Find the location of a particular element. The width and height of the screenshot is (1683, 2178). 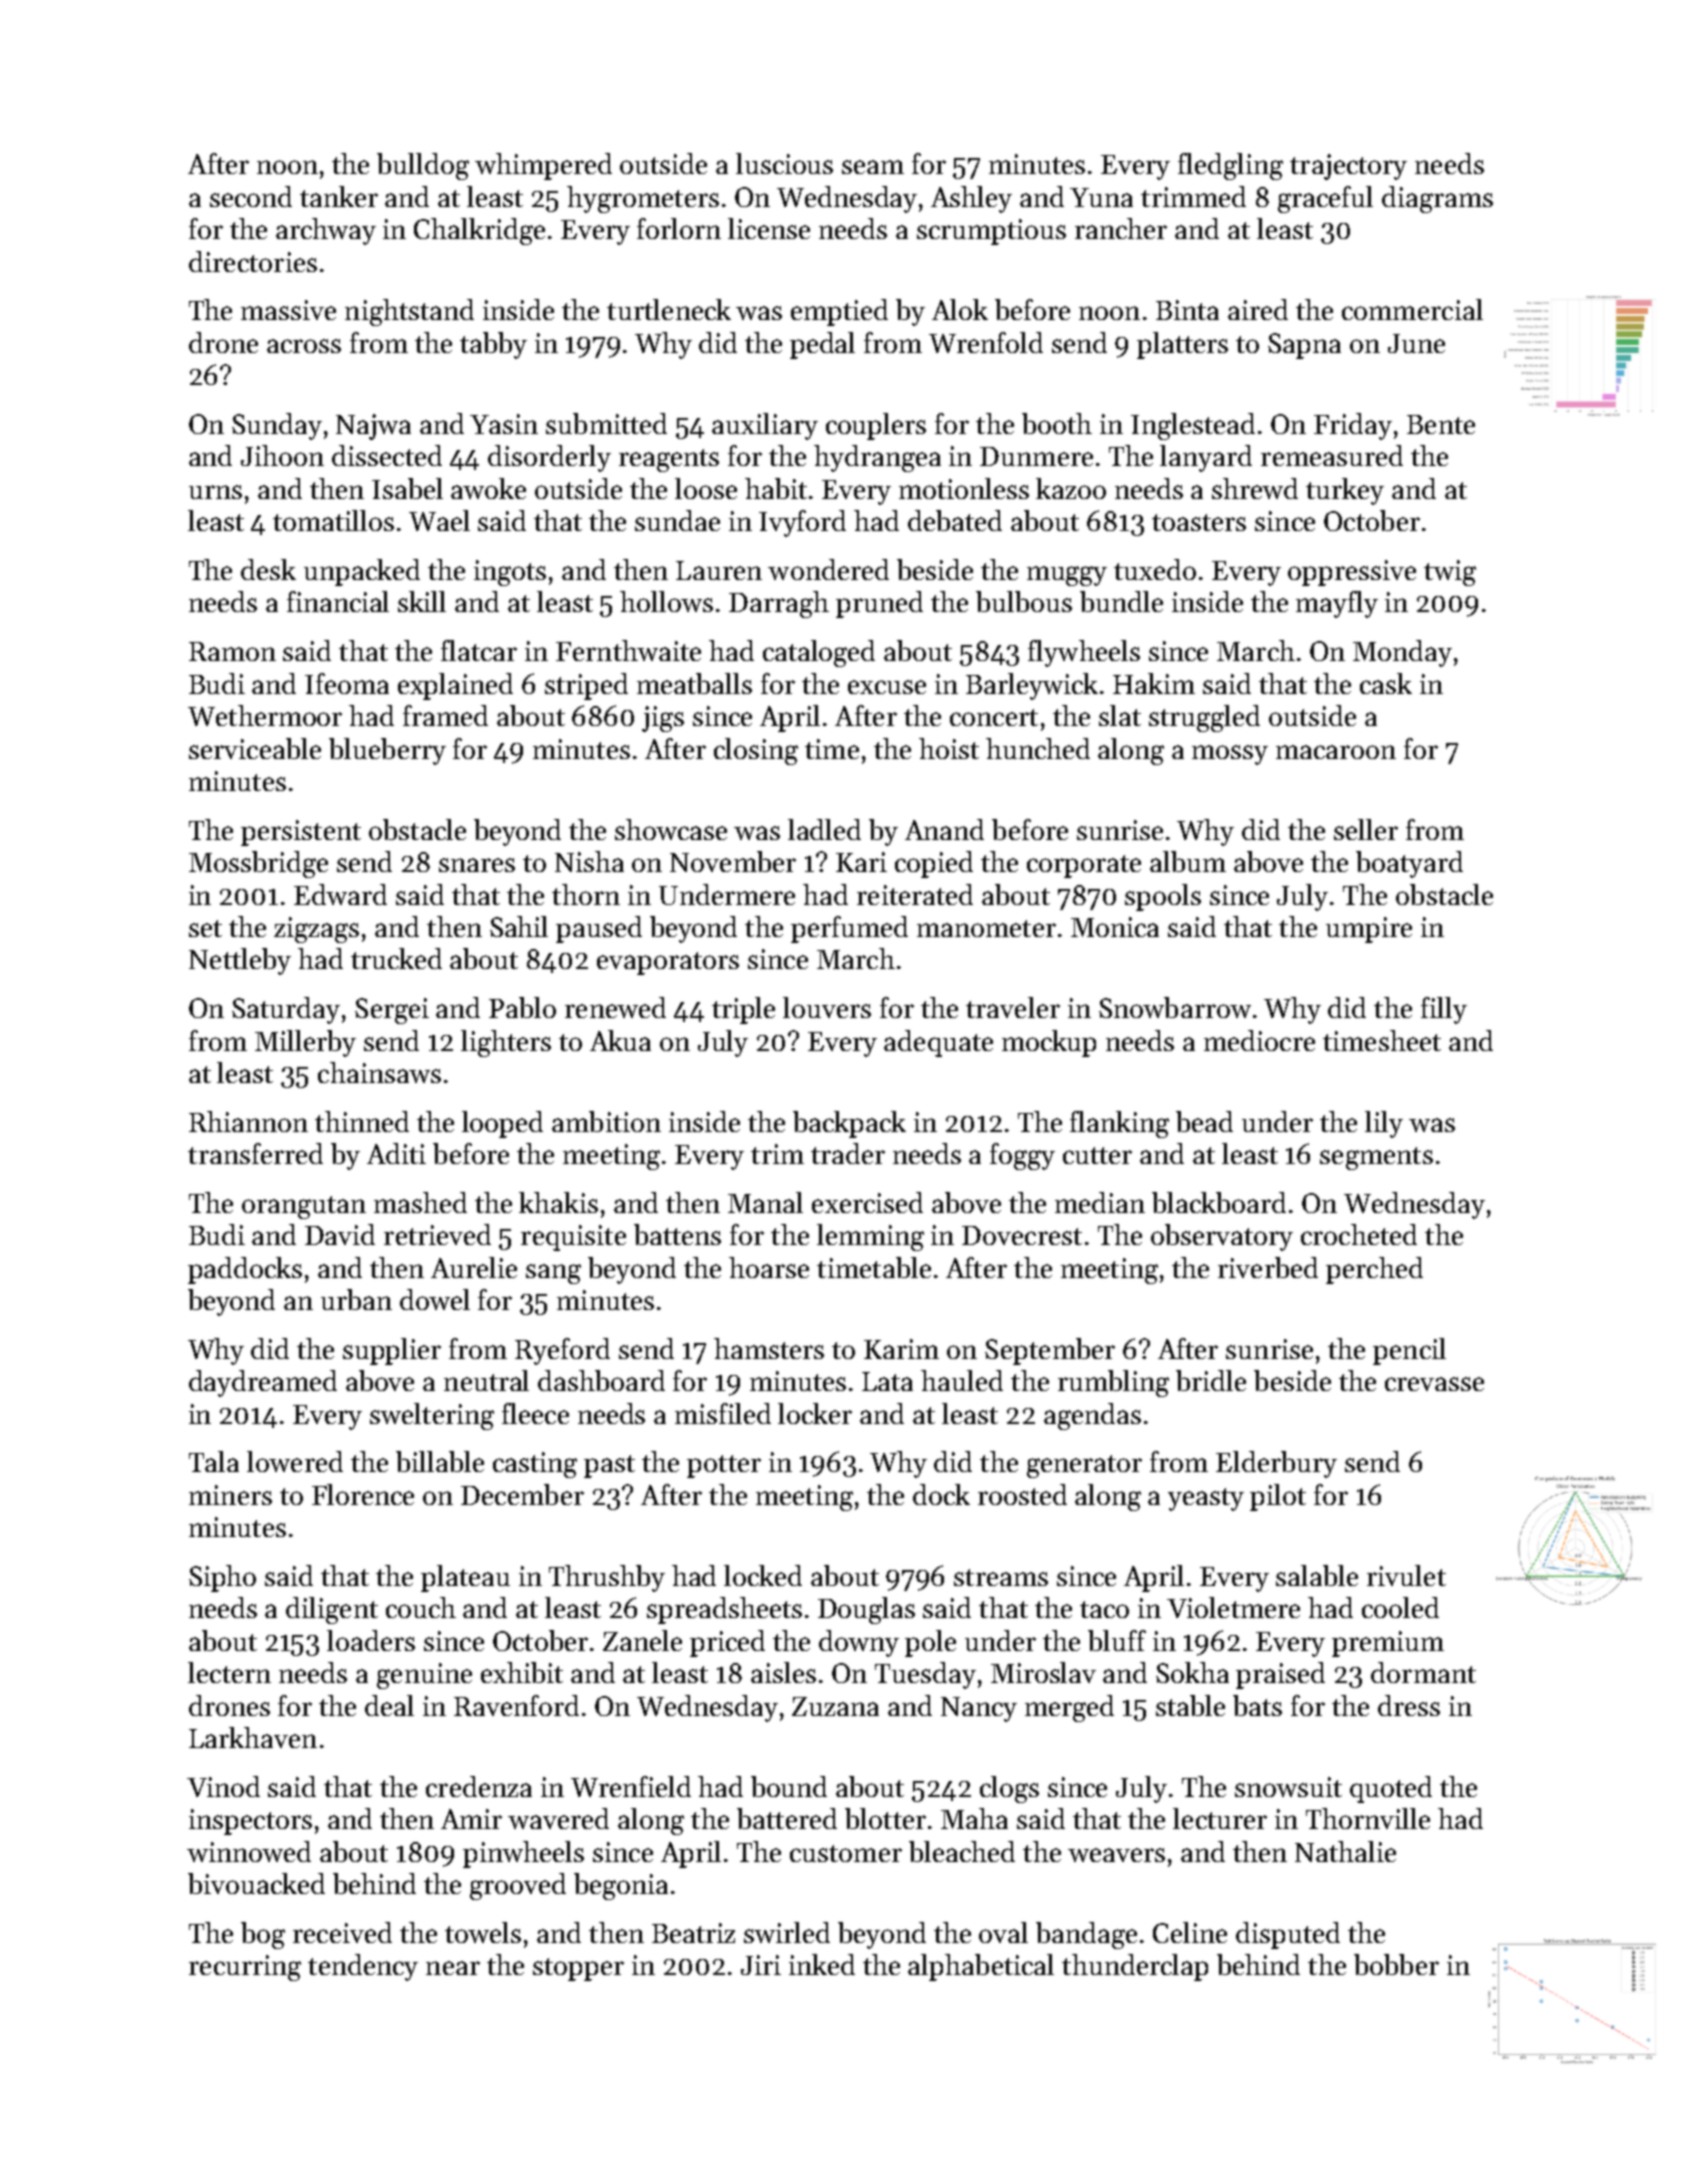

Amir is located at coordinates (471, 1819).
